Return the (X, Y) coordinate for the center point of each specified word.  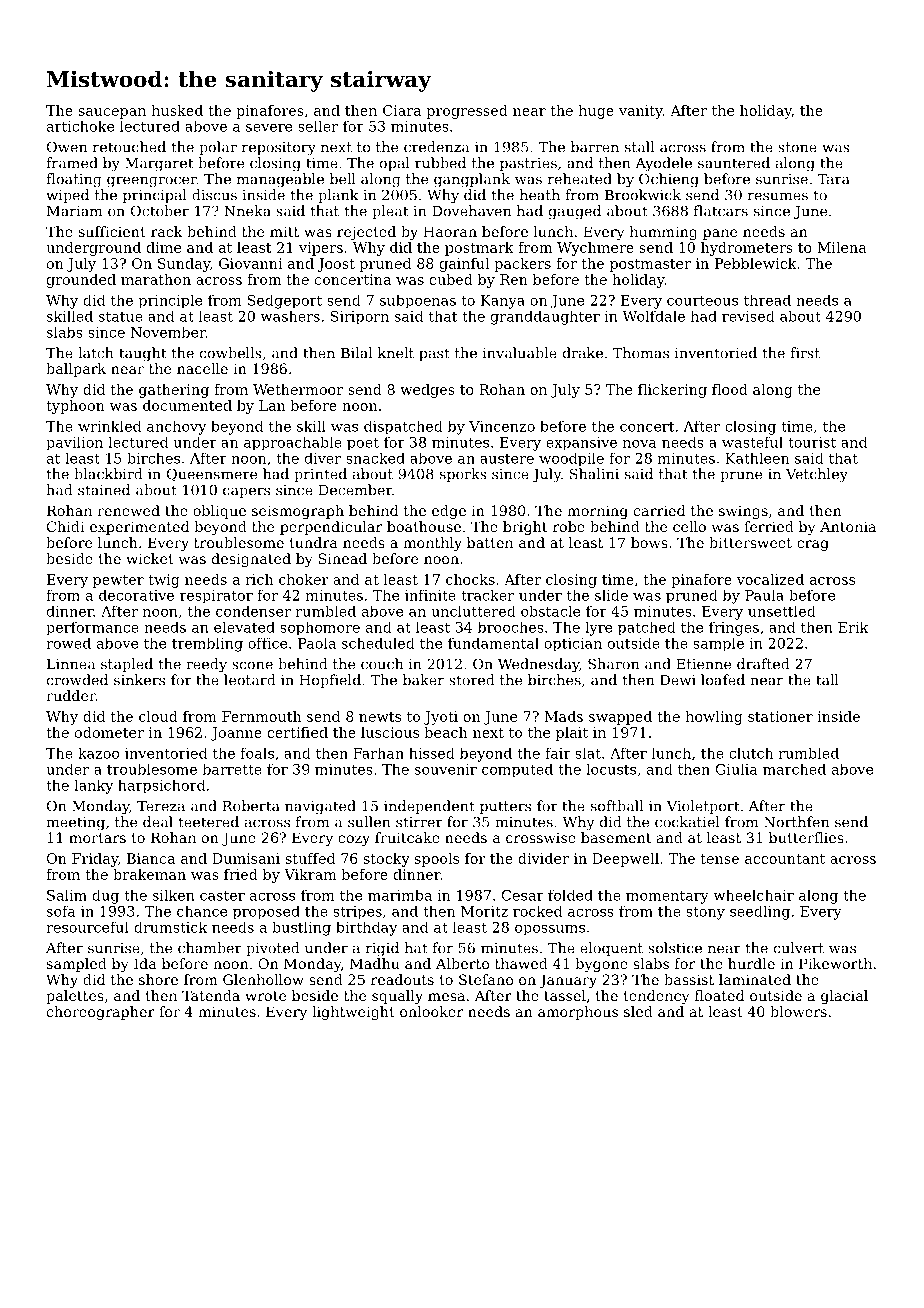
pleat (390, 212)
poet (363, 444)
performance (92, 629)
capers (246, 492)
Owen (67, 147)
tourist (812, 442)
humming (663, 233)
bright (525, 528)
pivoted (273, 949)
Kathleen (757, 458)
